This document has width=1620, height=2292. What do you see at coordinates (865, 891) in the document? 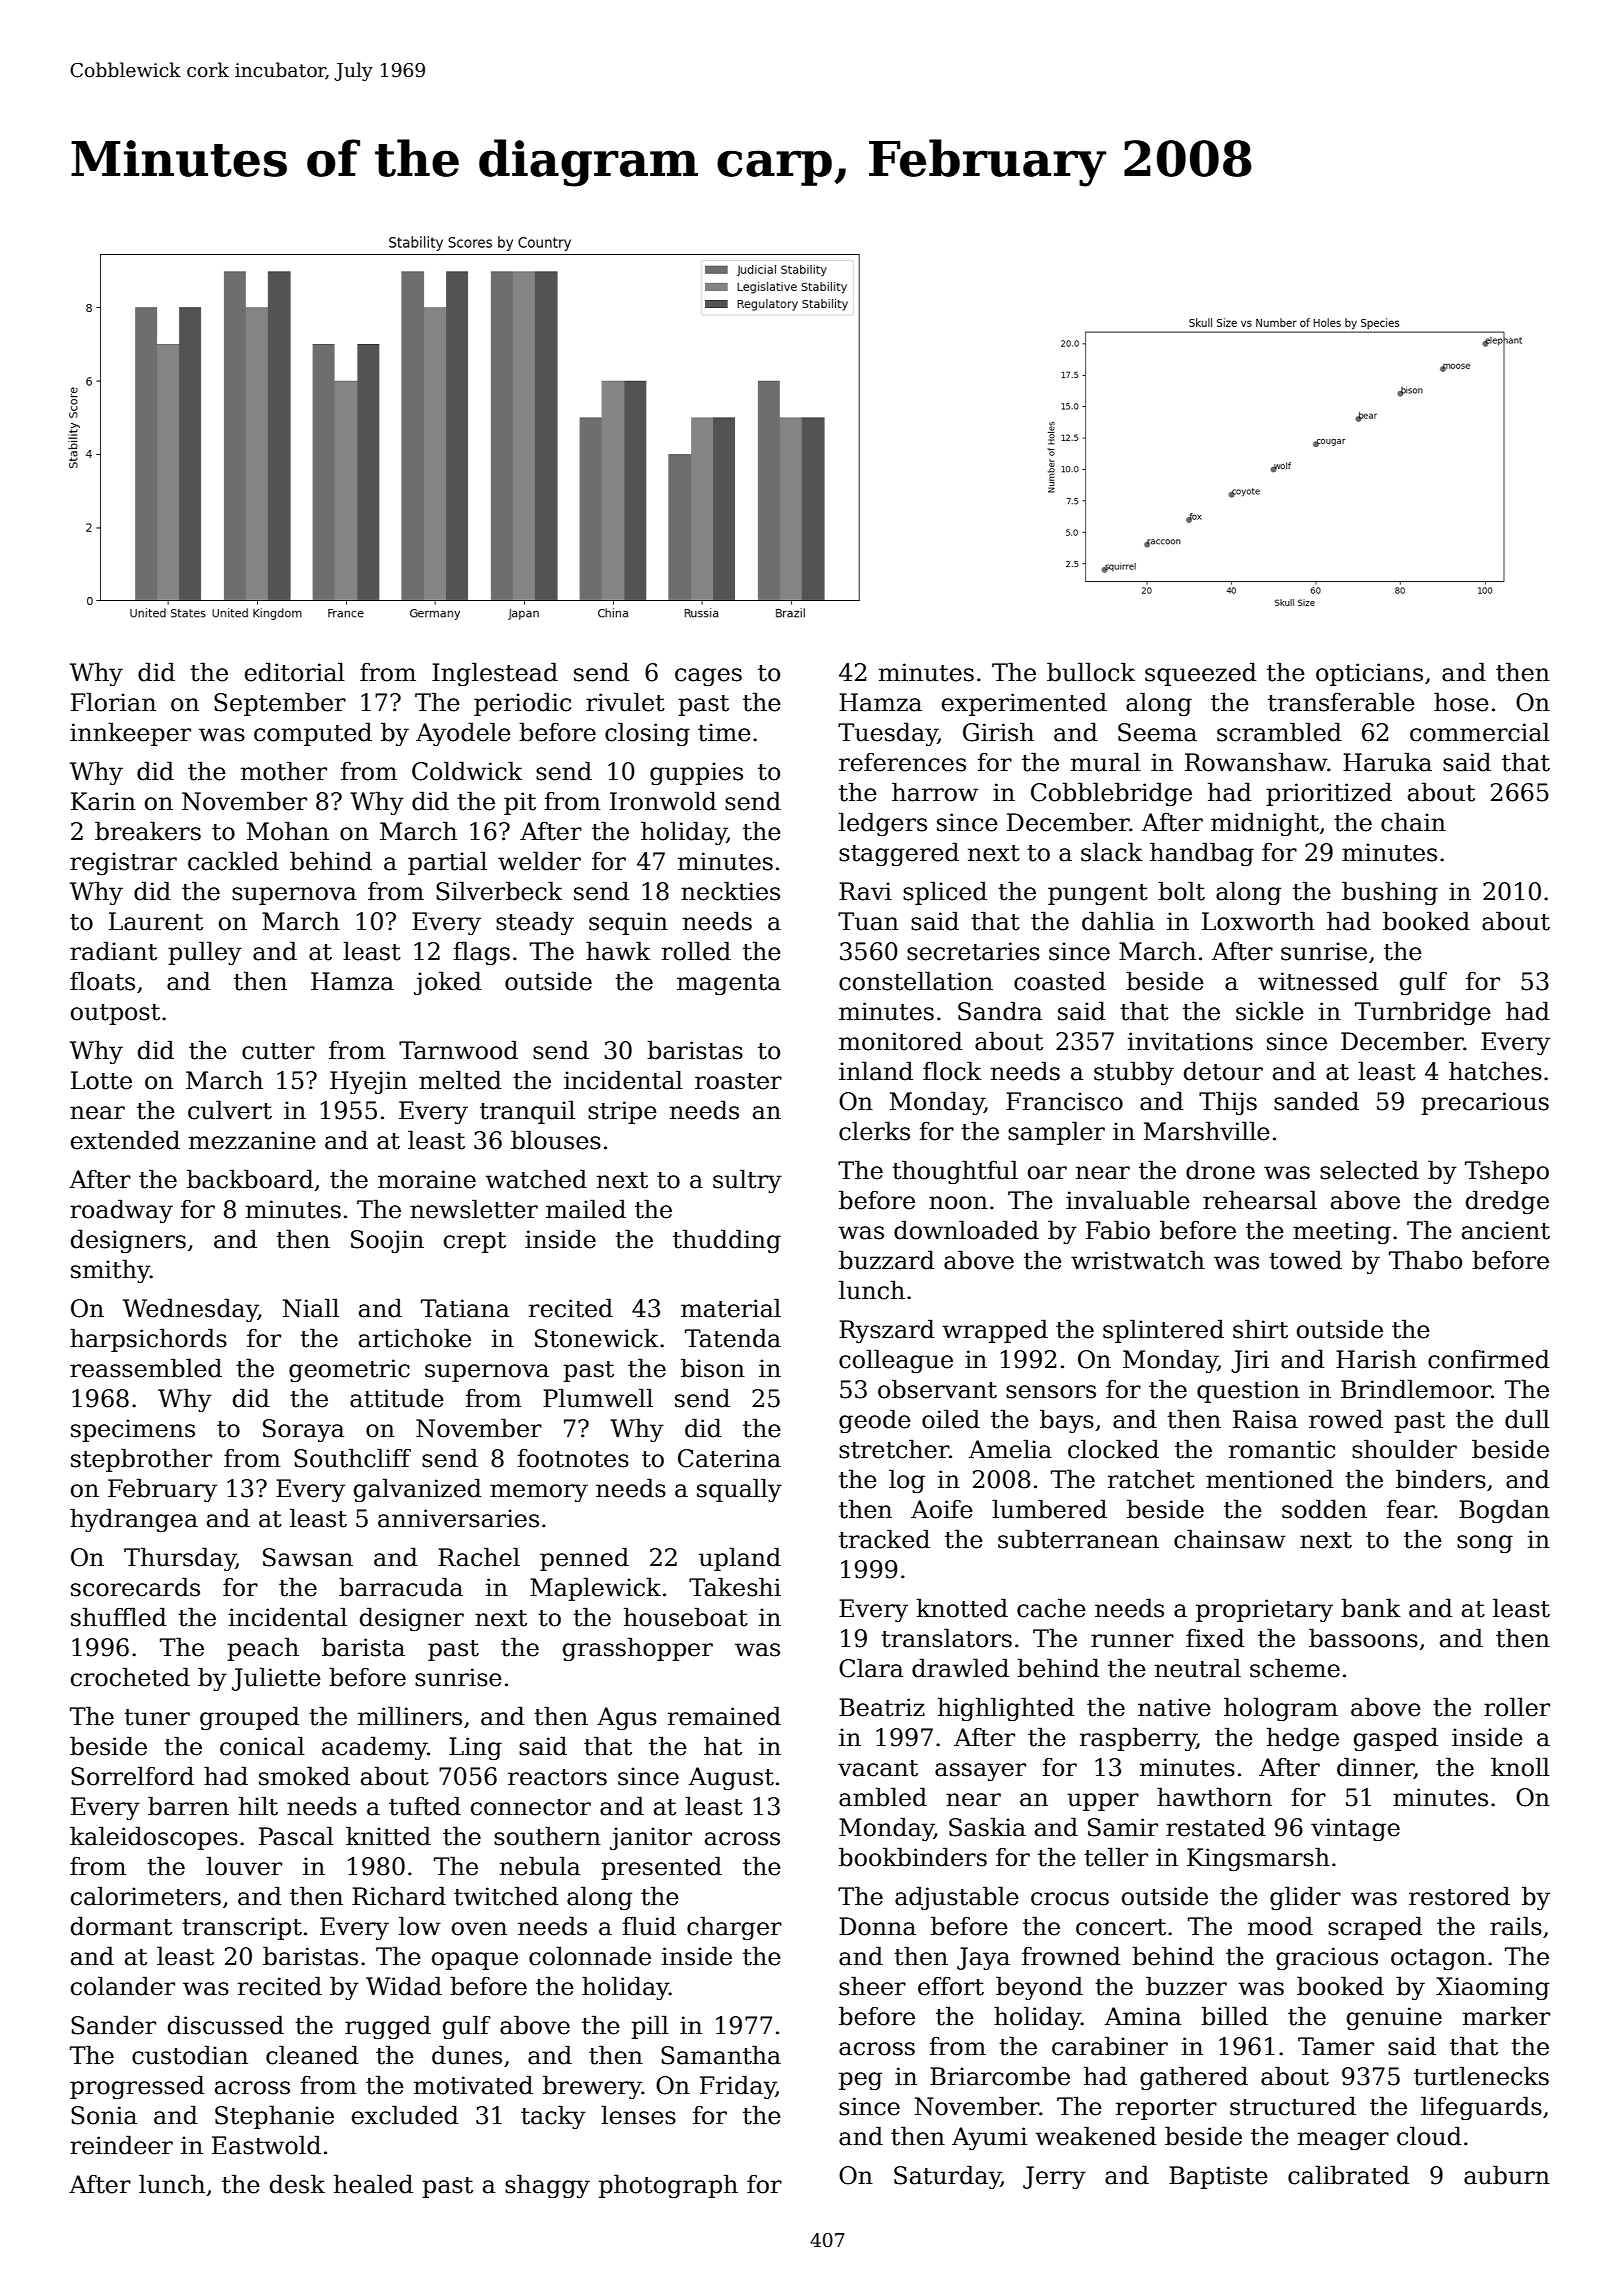
I see `Ravi` at bounding box center [865, 891].
